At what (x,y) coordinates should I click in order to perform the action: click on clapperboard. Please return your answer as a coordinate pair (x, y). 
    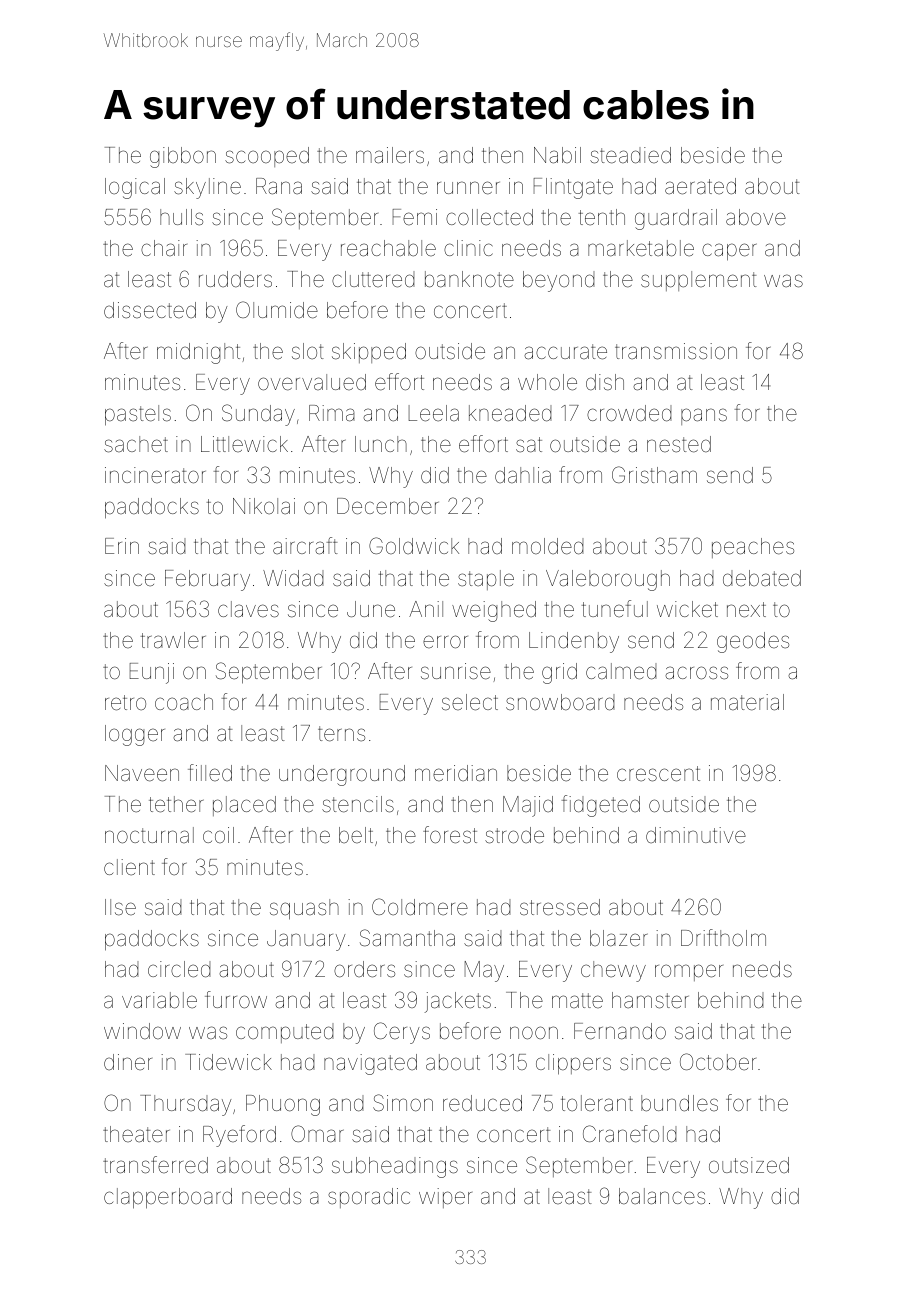
    Looking at the image, I should click on (168, 1198).
